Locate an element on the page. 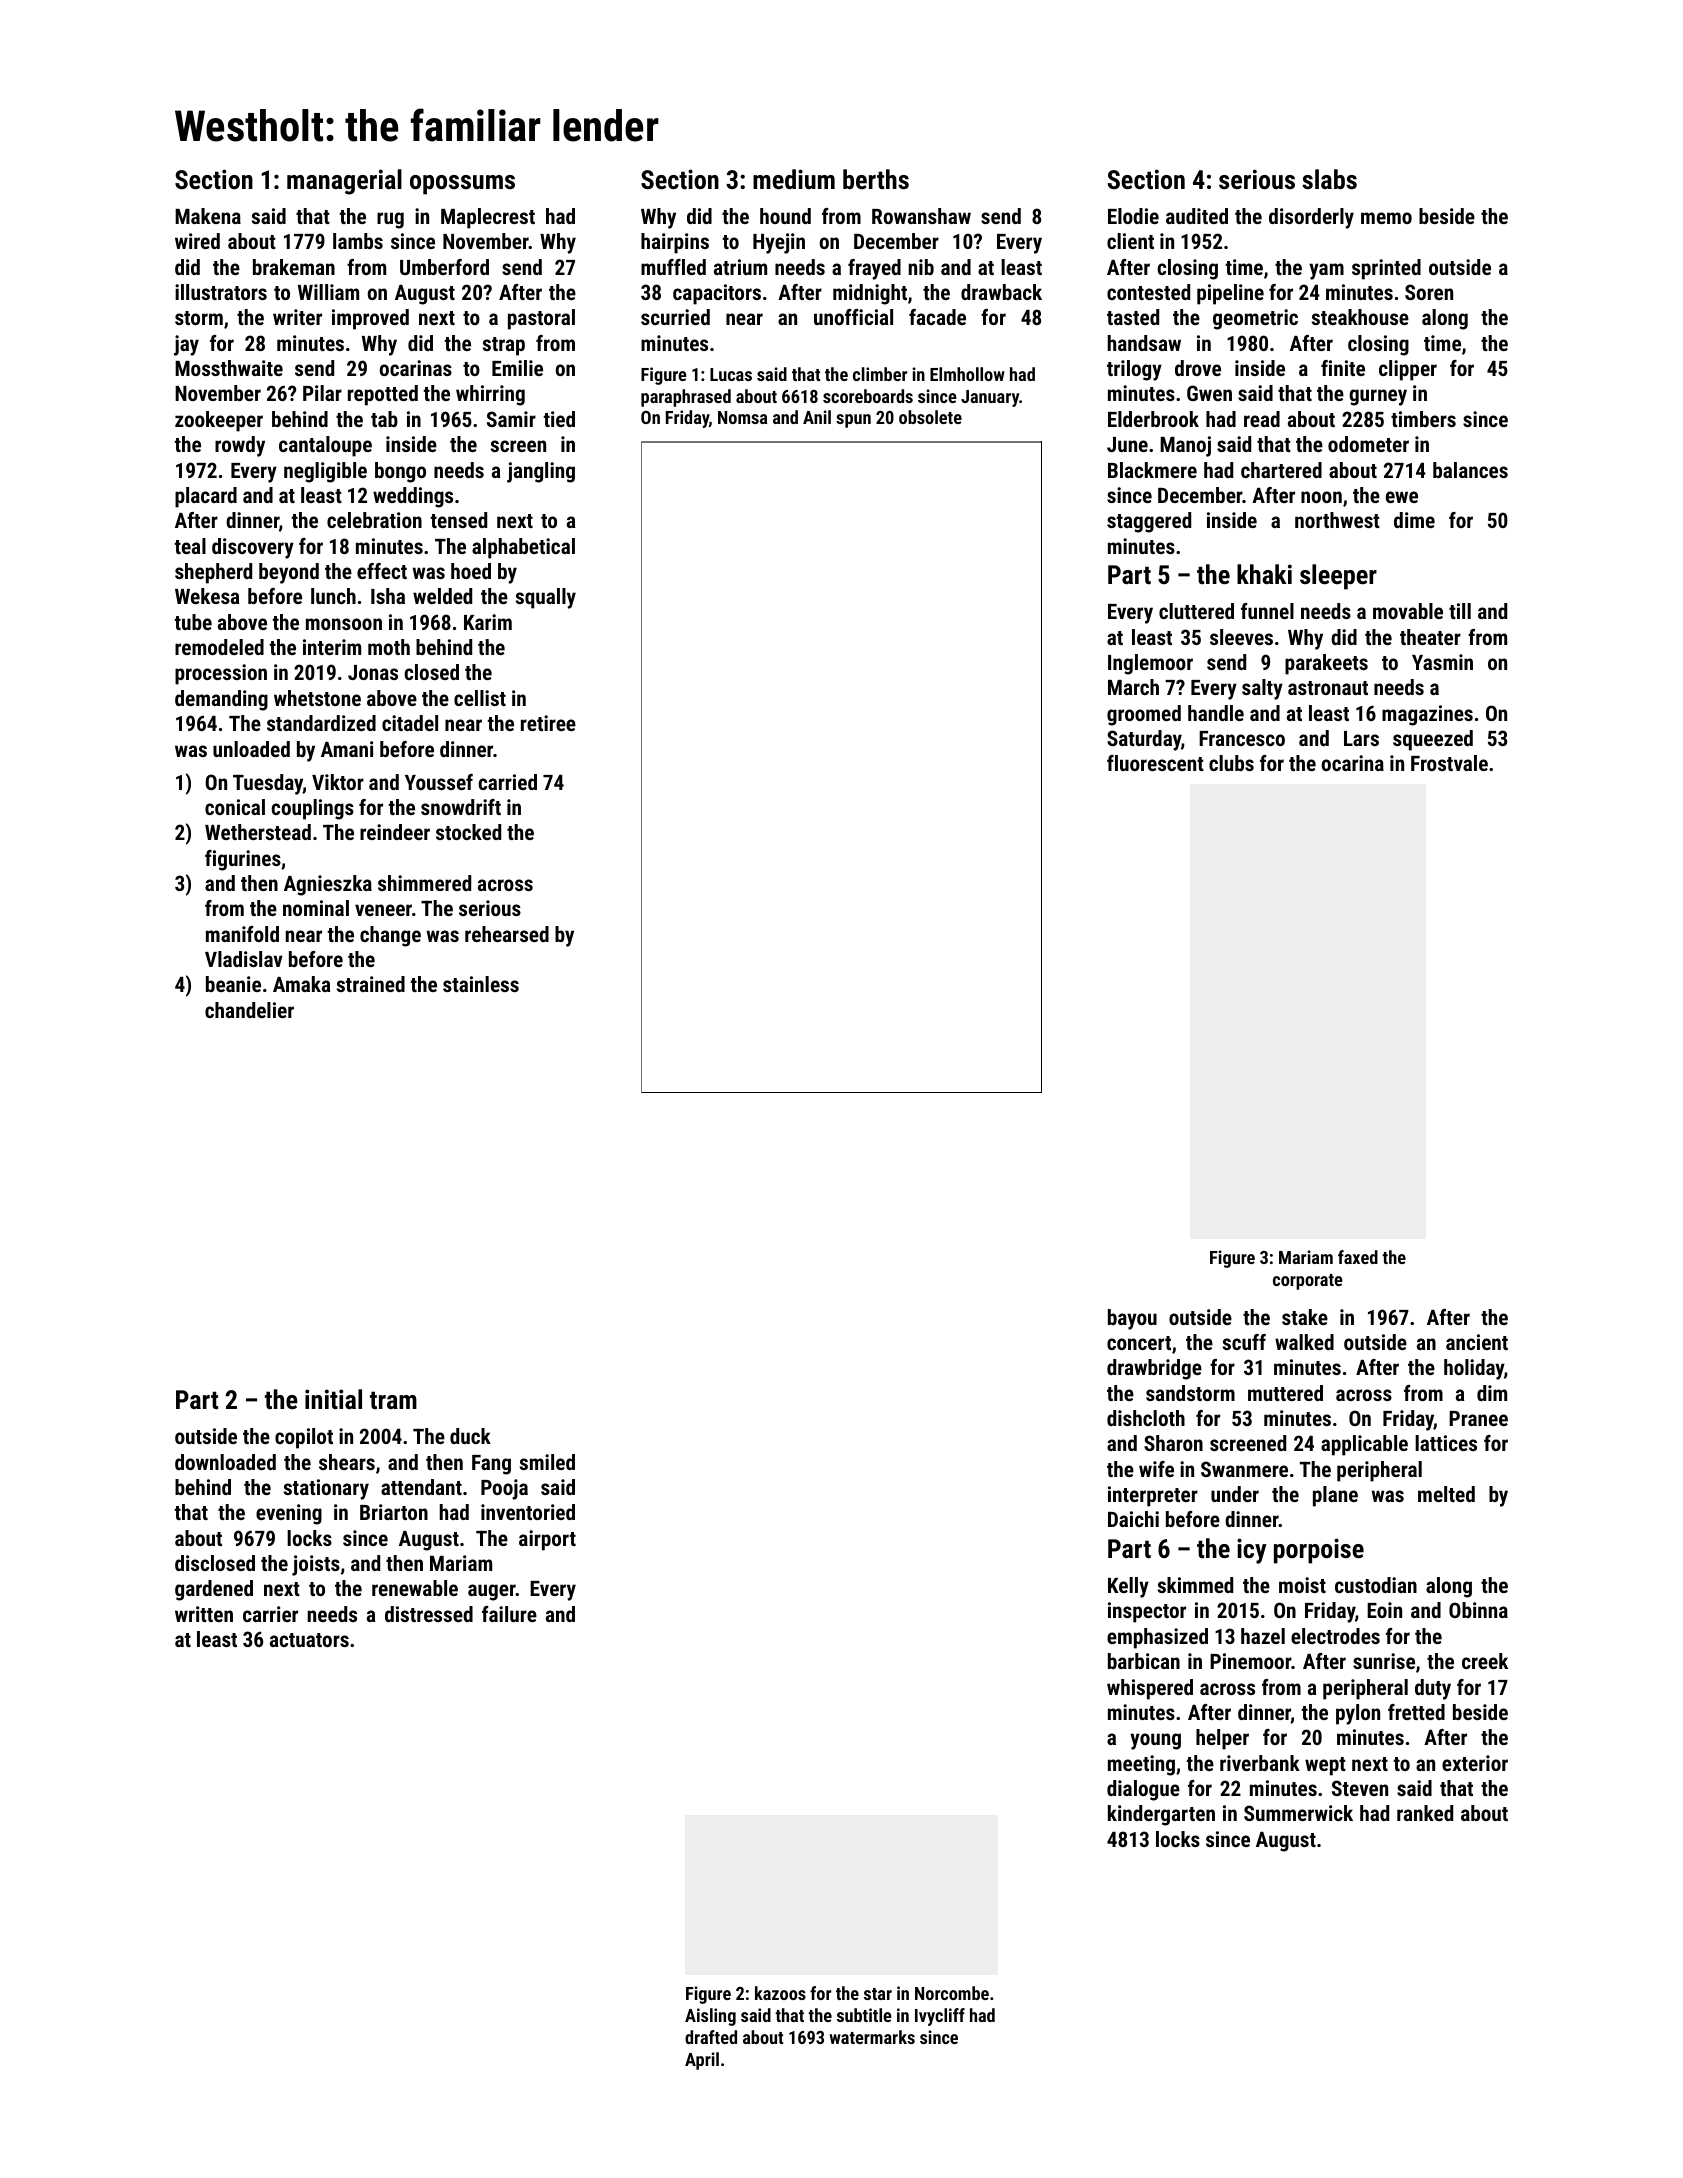 The image size is (1683, 2178). April is located at coordinates (702, 2061).
